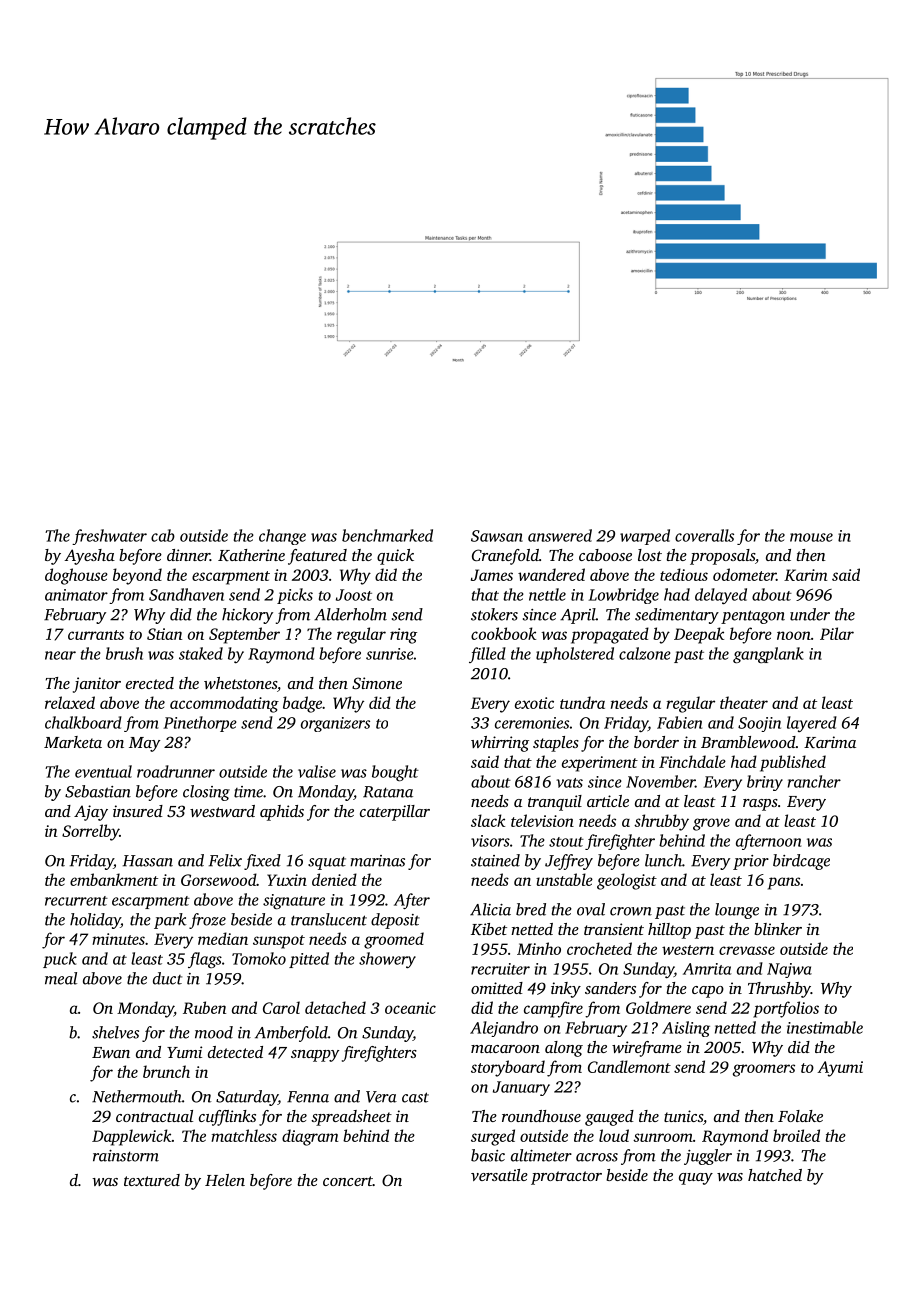  What do you see at coordinates (556, 744) in the screenshot?
I see `staples` at bounding box center [556, 744].
